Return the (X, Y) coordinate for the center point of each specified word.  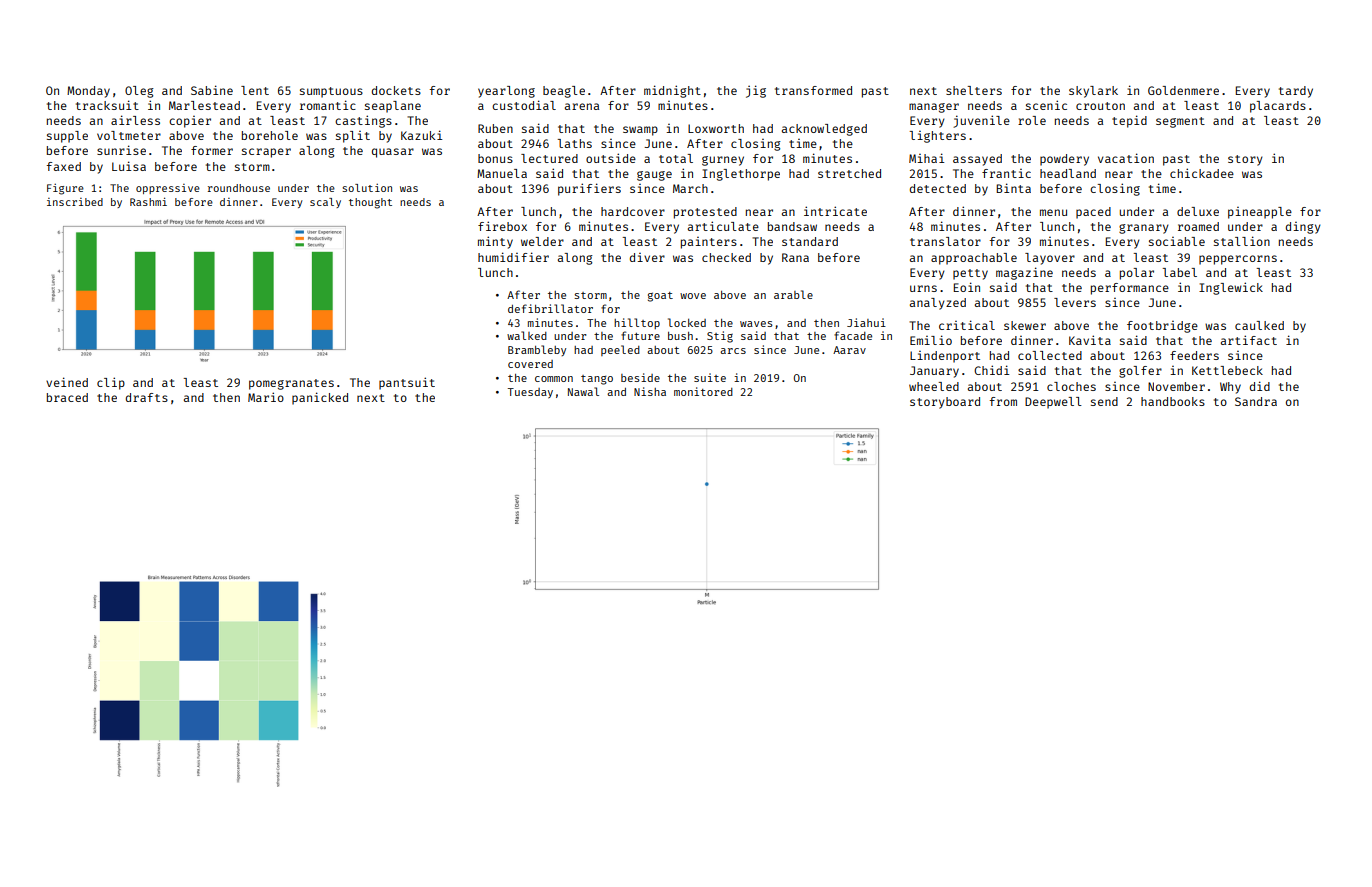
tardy (1296, 92)
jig (756, 91)
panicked (320, 398)
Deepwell (1053, 403)
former (212, 150)
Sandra (1256, 401)
